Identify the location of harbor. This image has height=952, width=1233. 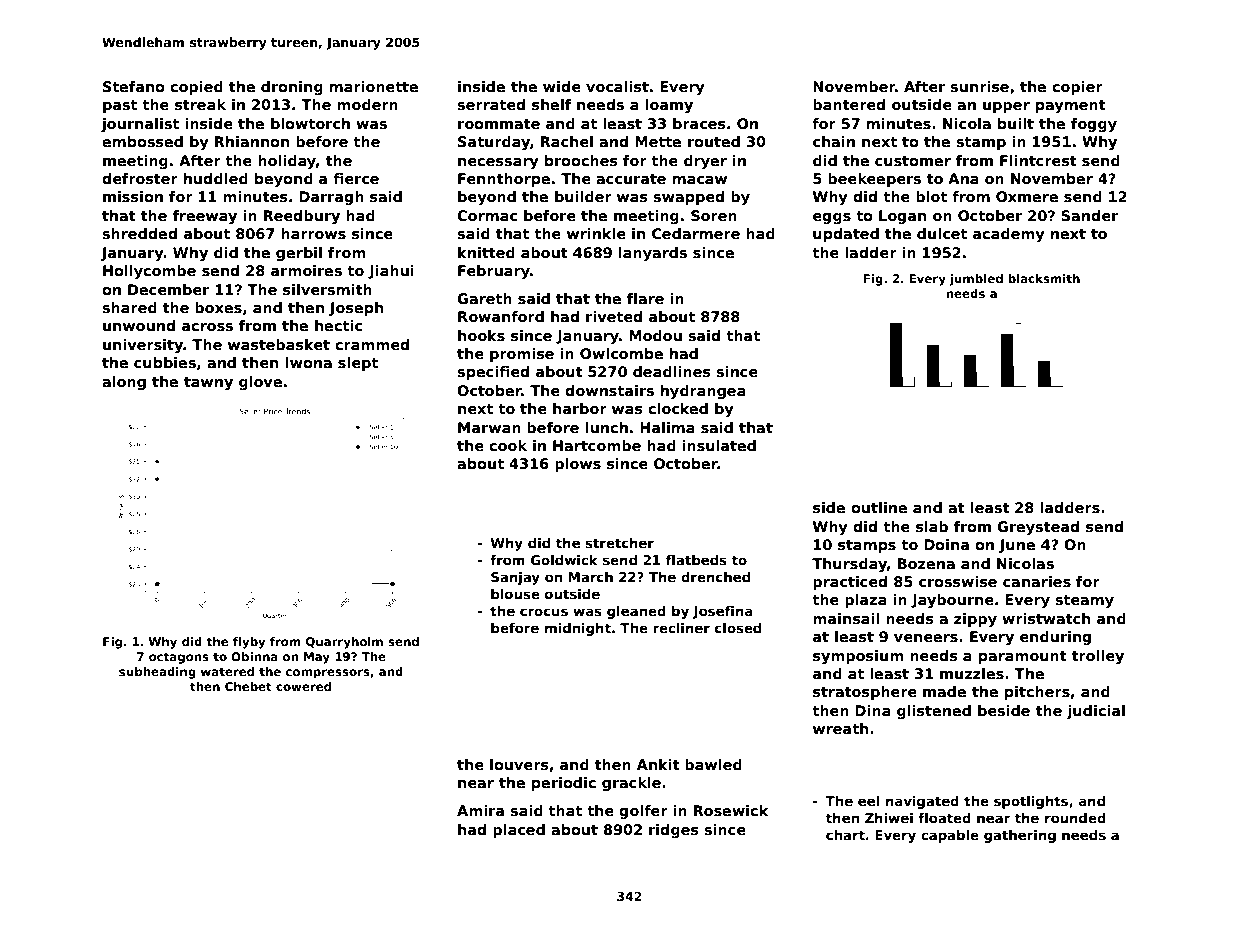
(580, 408).
